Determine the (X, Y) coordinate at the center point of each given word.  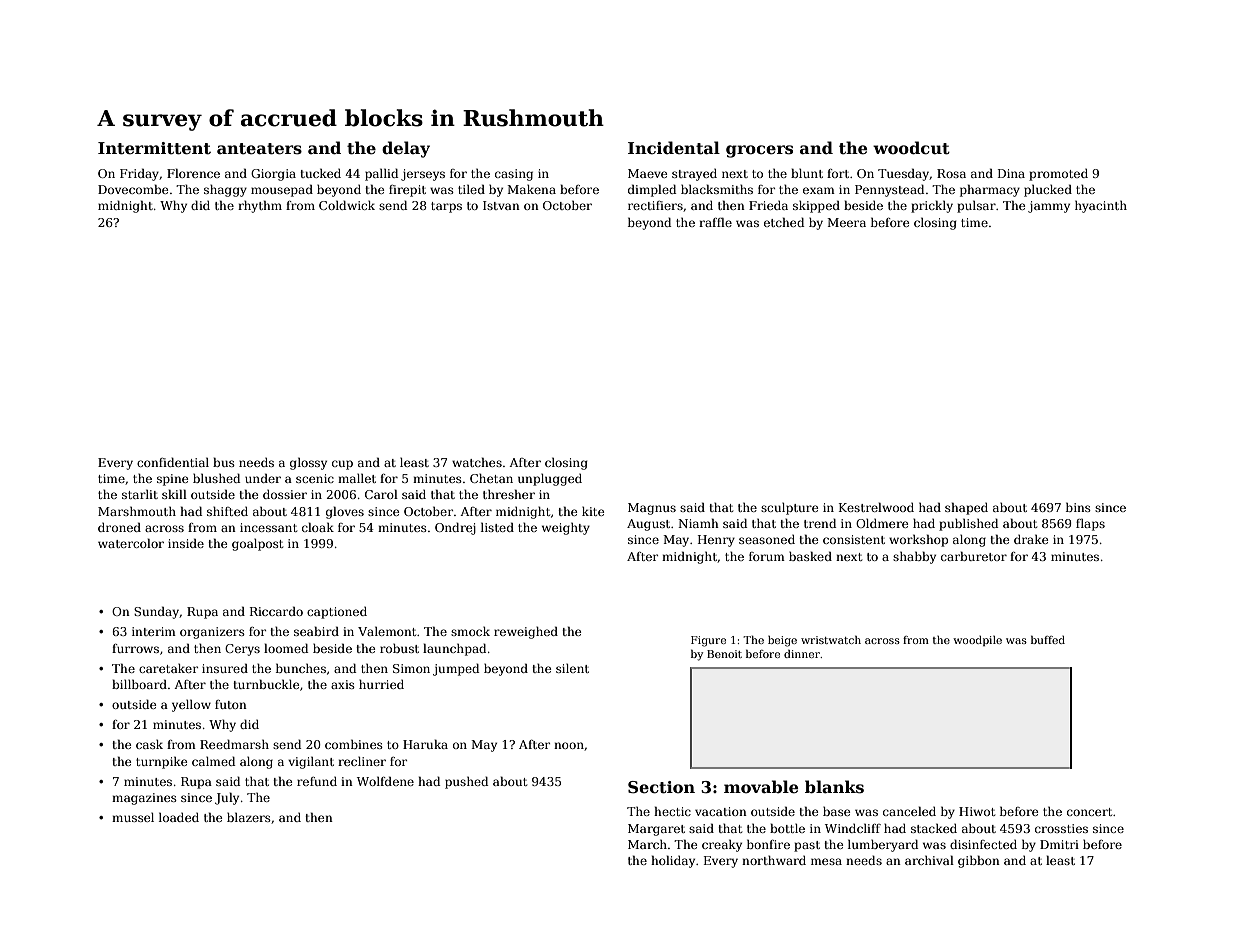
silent (572, 668)
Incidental (674, 148)
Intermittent (154, 148)
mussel (133, 817)
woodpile (977, 641)
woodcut (911, 148)
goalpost (257, 545)
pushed (466, 782)
